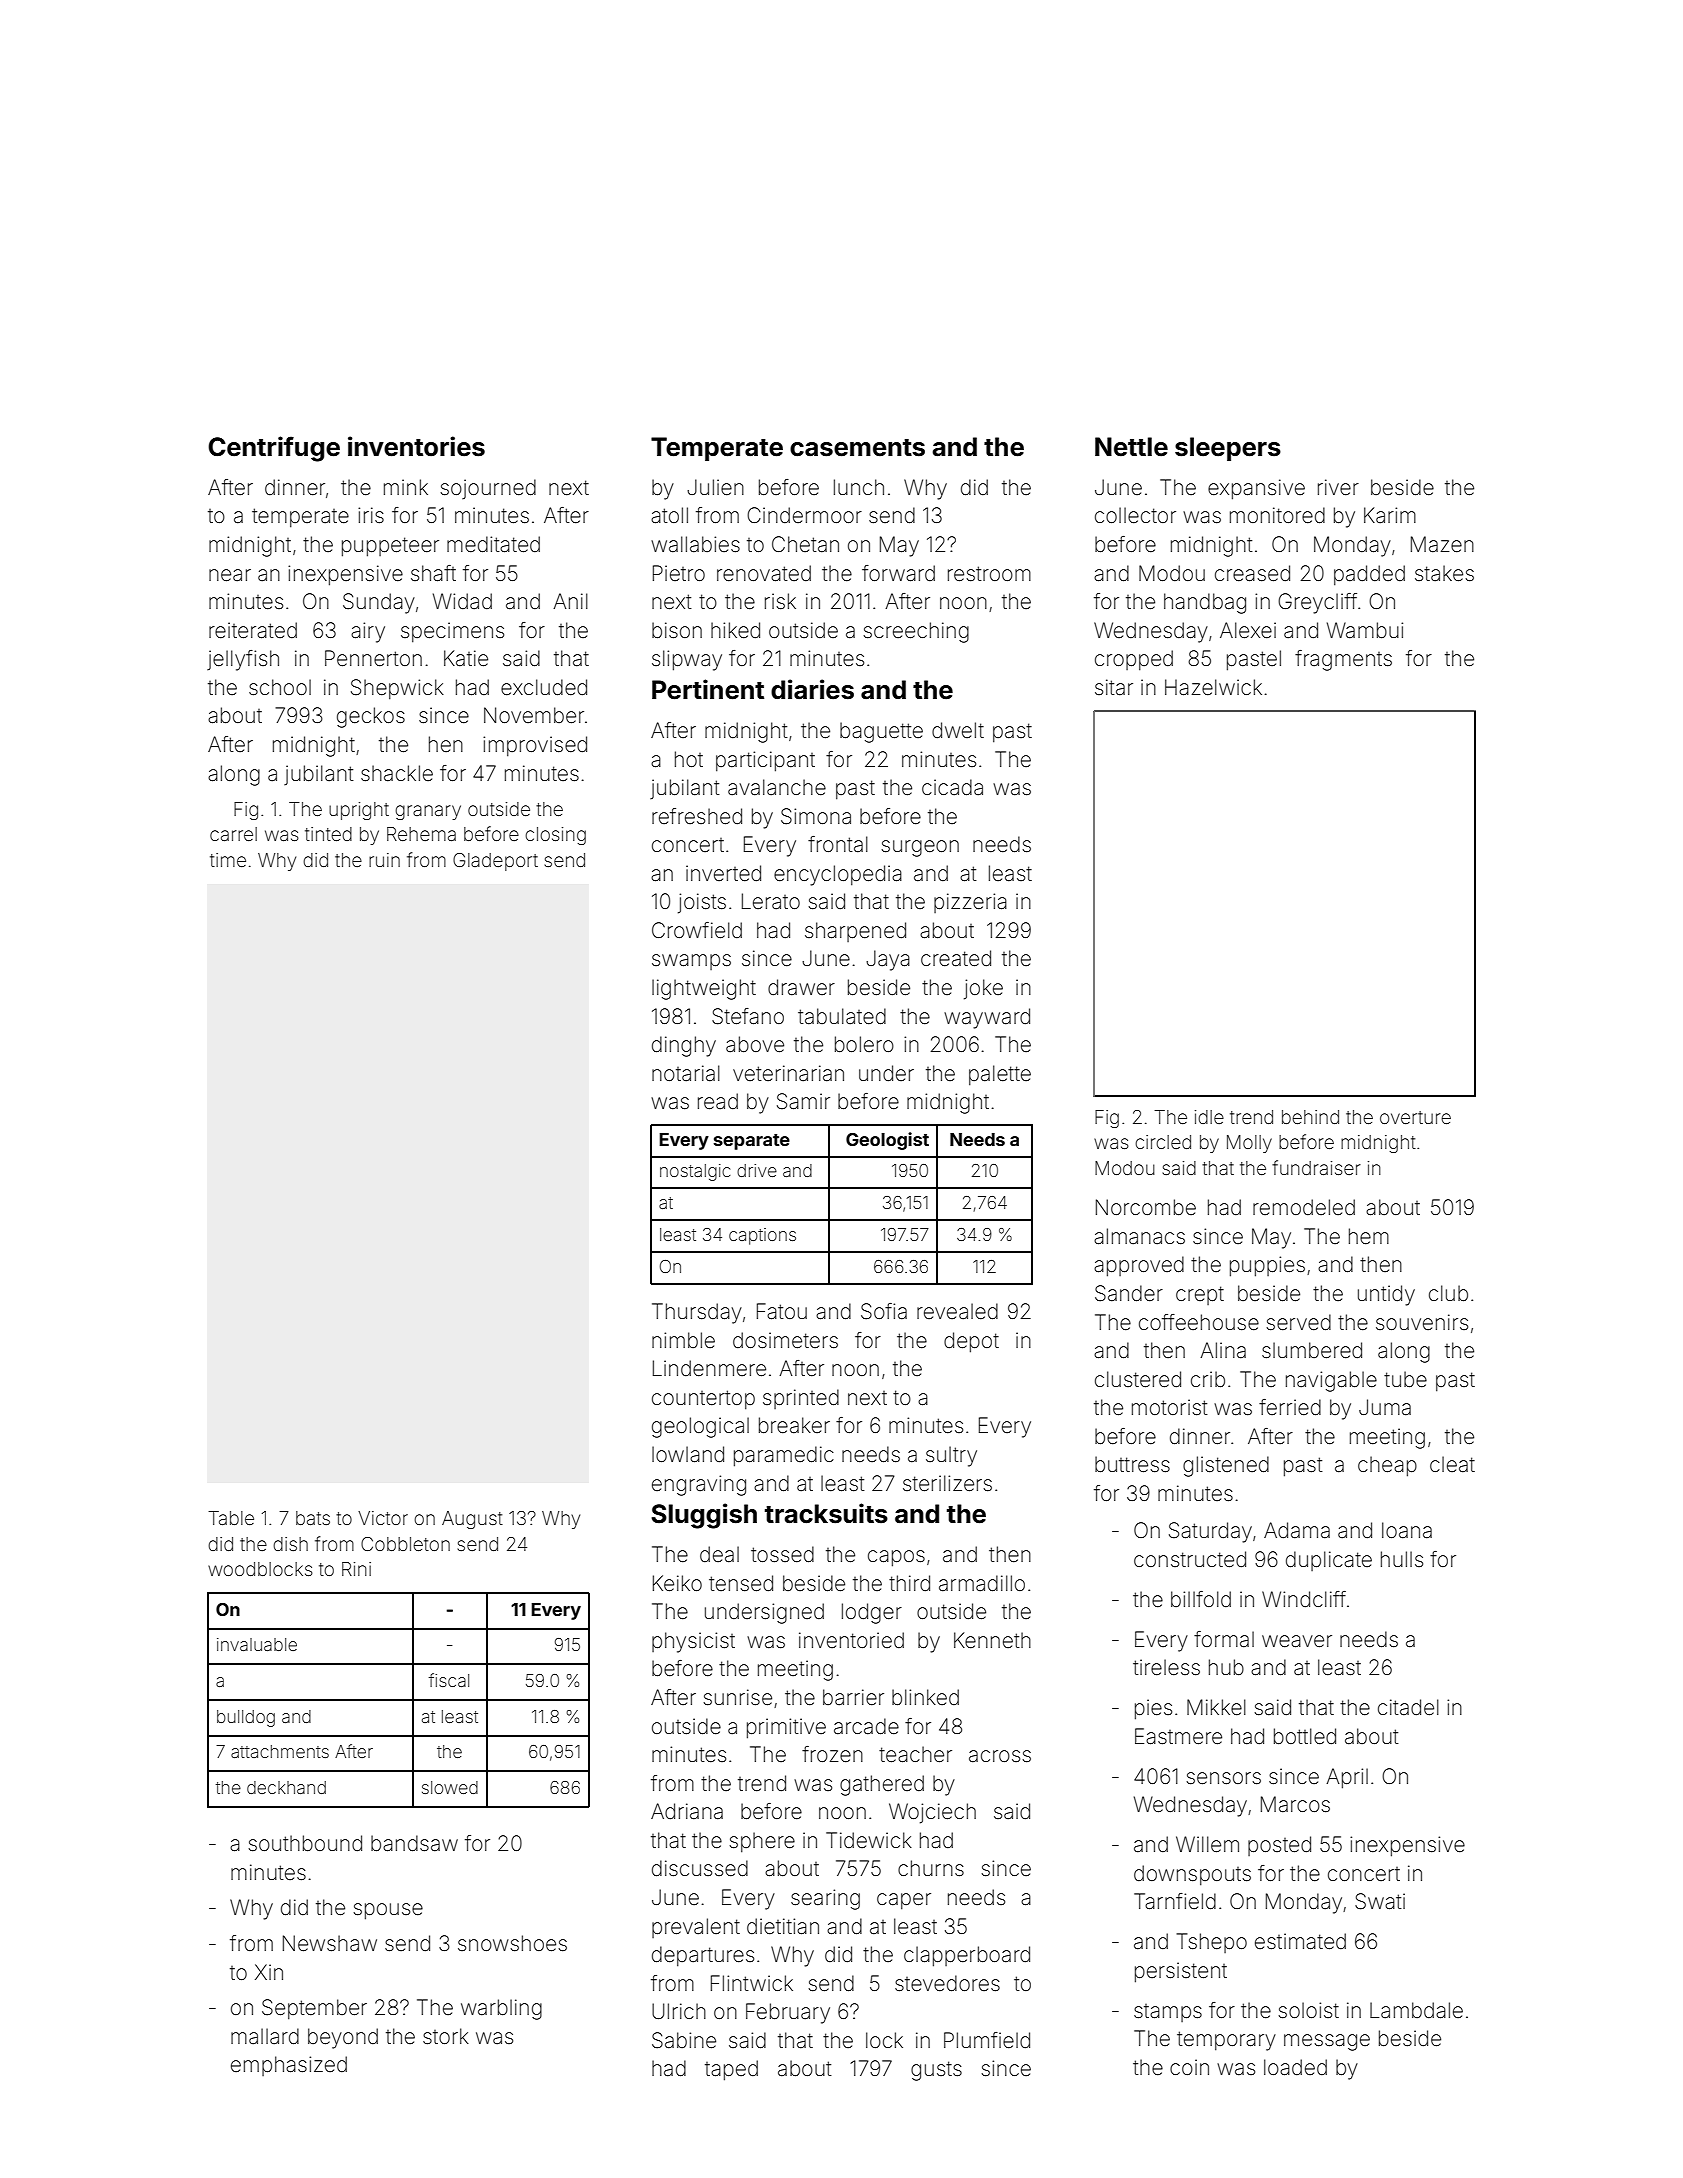 The image size is (1683, 2178). I want to click on sojourned, so click(488, 489).
